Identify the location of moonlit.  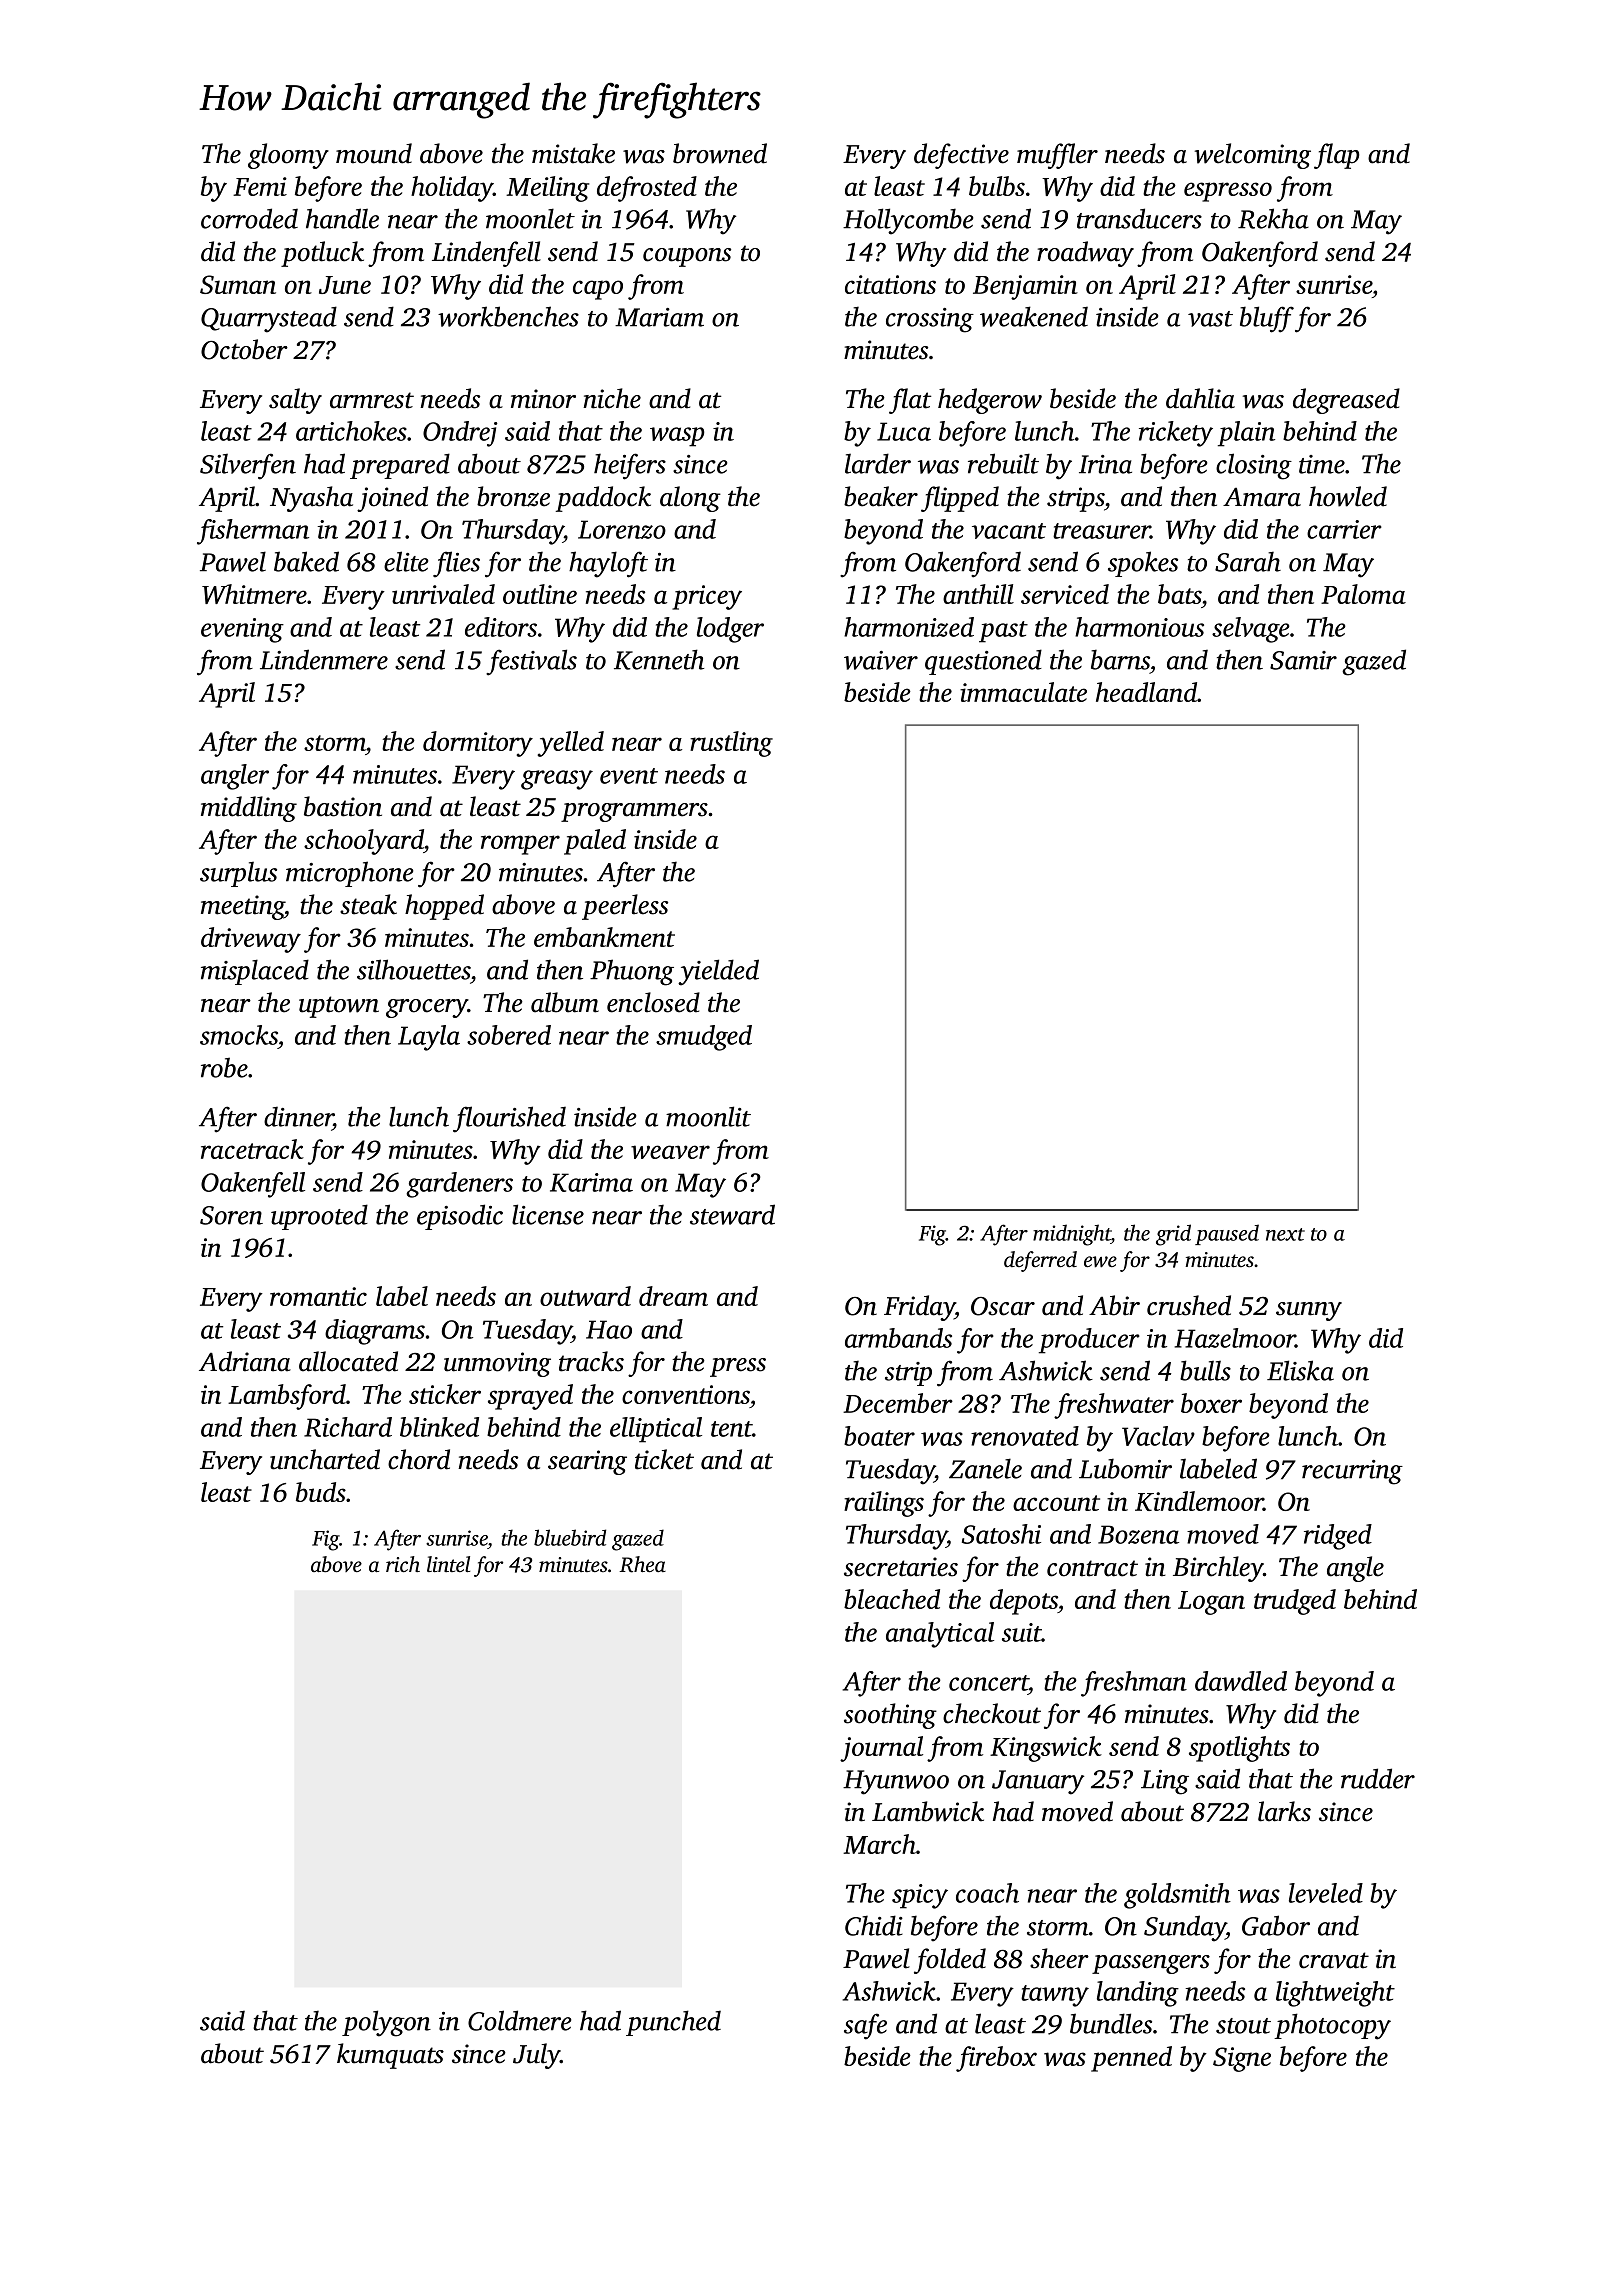
(708, 1116).
